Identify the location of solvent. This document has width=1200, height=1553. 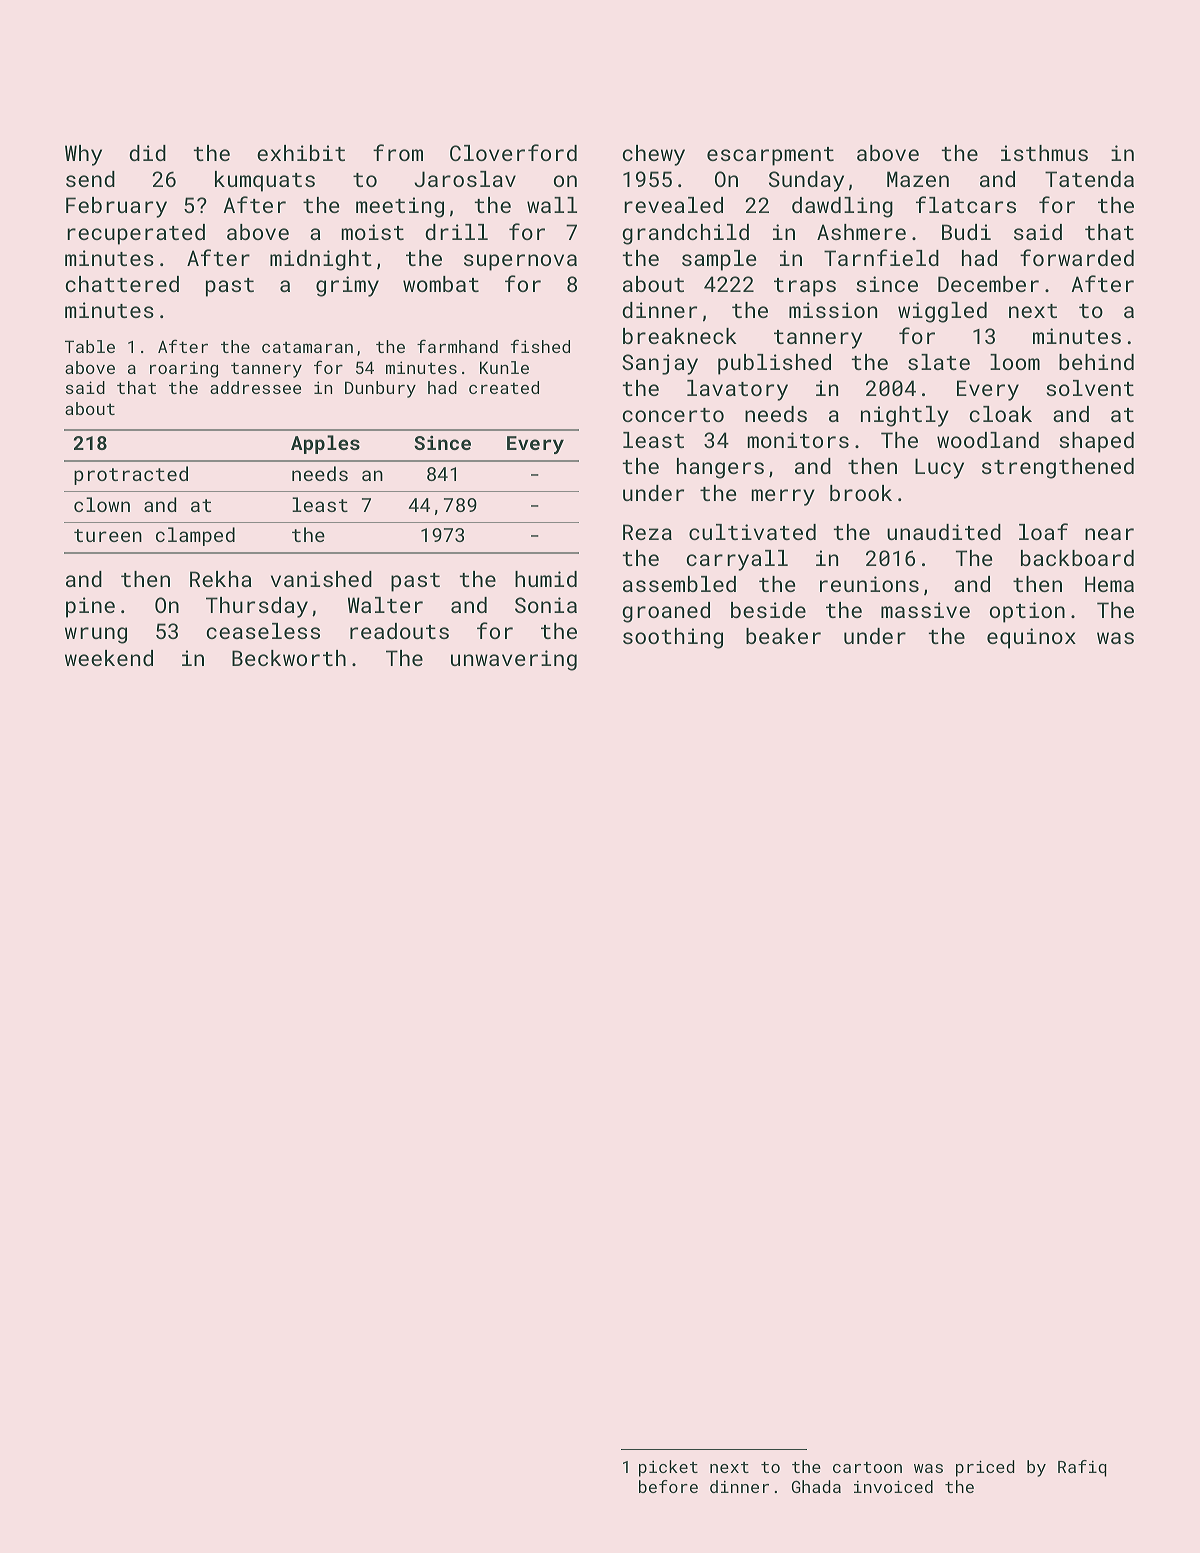
(1090, 388).
